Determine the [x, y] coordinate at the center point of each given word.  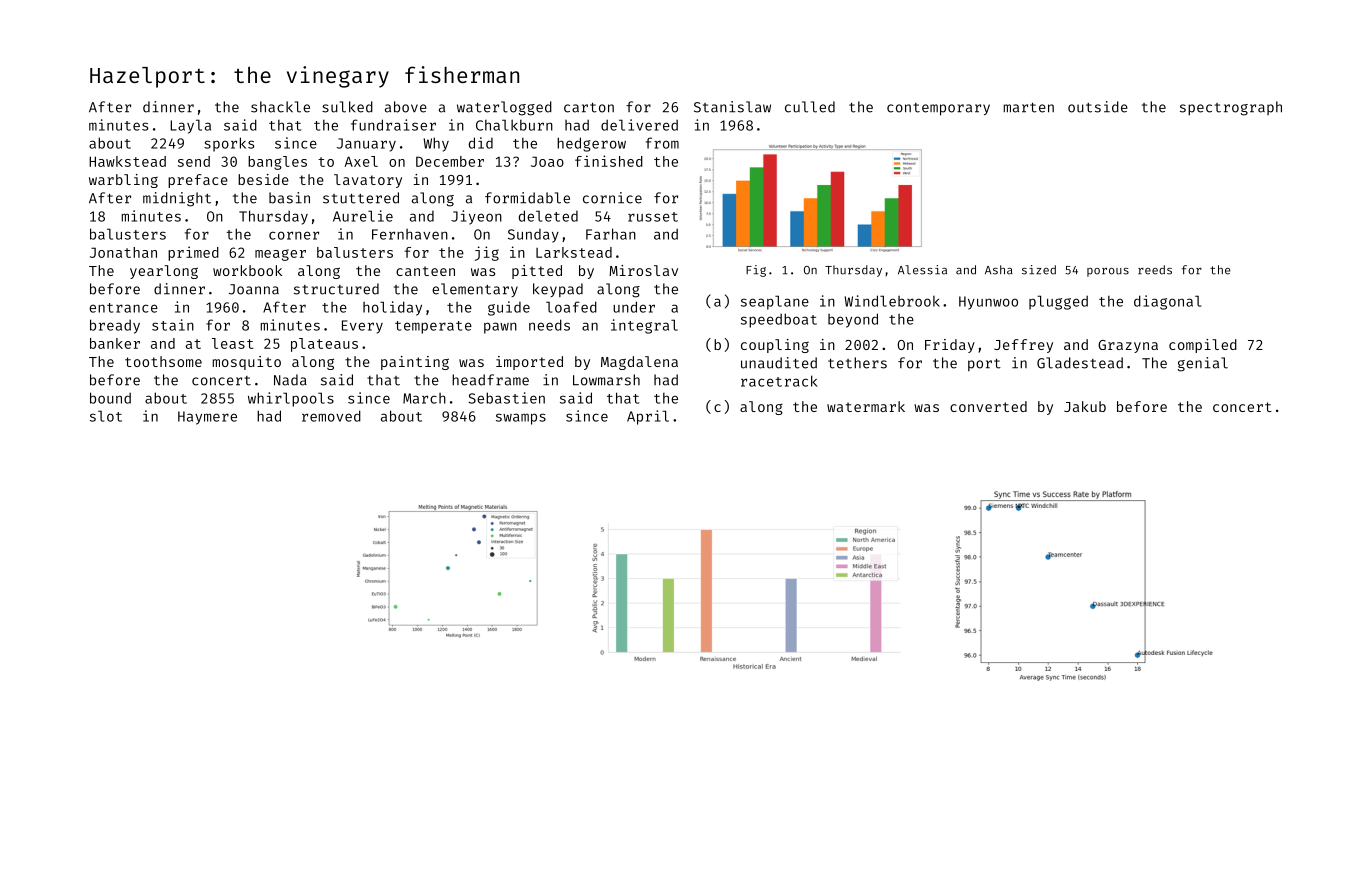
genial [1203, 364]
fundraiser [393, 125]
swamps [521, 419]
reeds [1155, 270]
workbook [247, 270]
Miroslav [643, 270]
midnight [177, 199]
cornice [612, 198]
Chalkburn [514, 125]
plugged [1058, 302]
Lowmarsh [606, 380]
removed [331, 416]
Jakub [1085, 406]
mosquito [246, 363]
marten [1028, 108]
